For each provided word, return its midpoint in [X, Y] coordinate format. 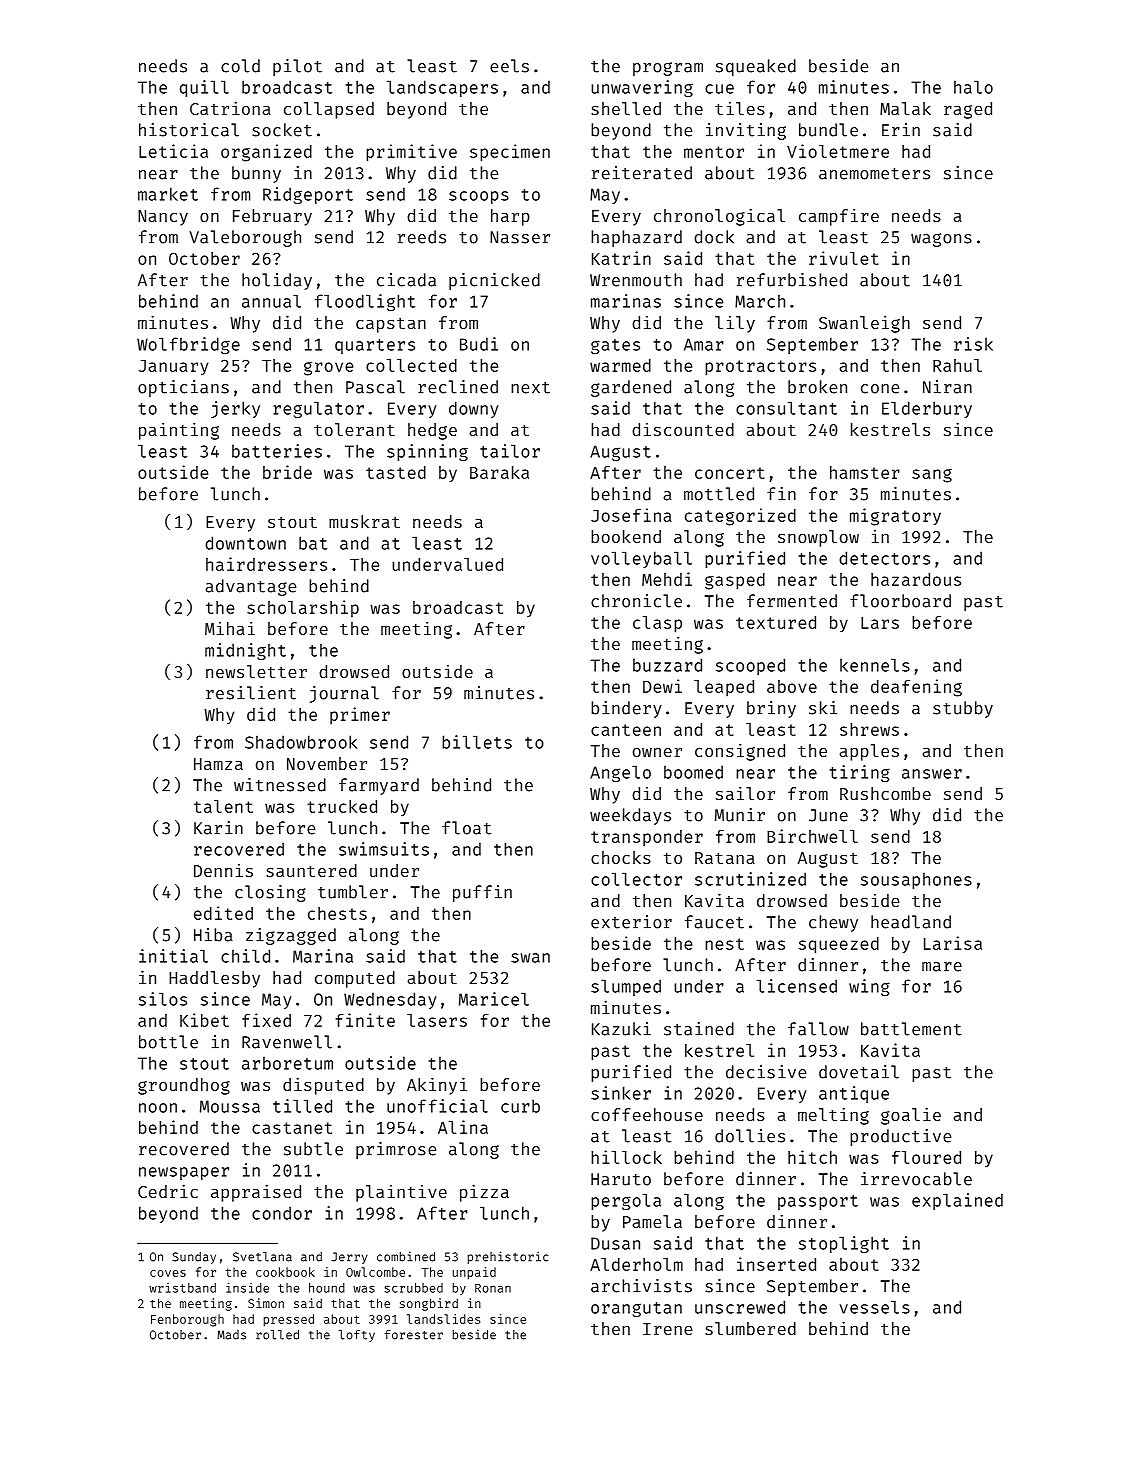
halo [973, 87]
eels [509, 66]
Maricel [494, 999]
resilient [251, 693]
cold [240, 66]
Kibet [204, 1020]
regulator [318, 409]
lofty [357, 1336]
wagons [941, 240]
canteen [626, 730]
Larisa [953, 943]
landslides [443, 1319]
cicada [406, 280]
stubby [963, 709]
